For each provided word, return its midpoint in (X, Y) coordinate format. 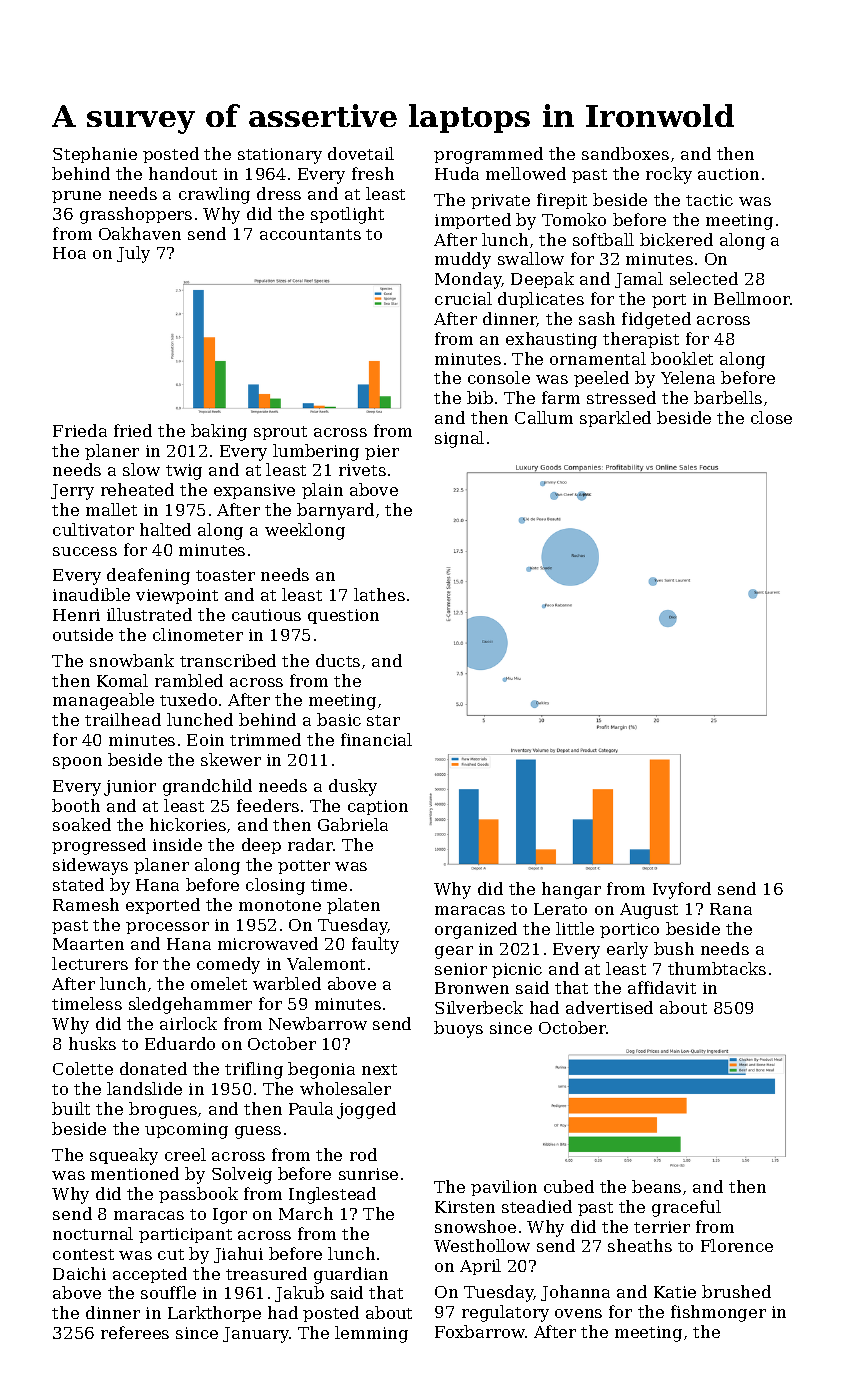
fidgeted (656, 320)
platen (353, 906)
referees (135, 1332)
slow (141, 469)
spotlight (347, 215)
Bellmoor (752, 298)
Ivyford (682, 890)
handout (183, 173)
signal (459, 439)
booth (76, 805)
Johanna (575, 1293)
